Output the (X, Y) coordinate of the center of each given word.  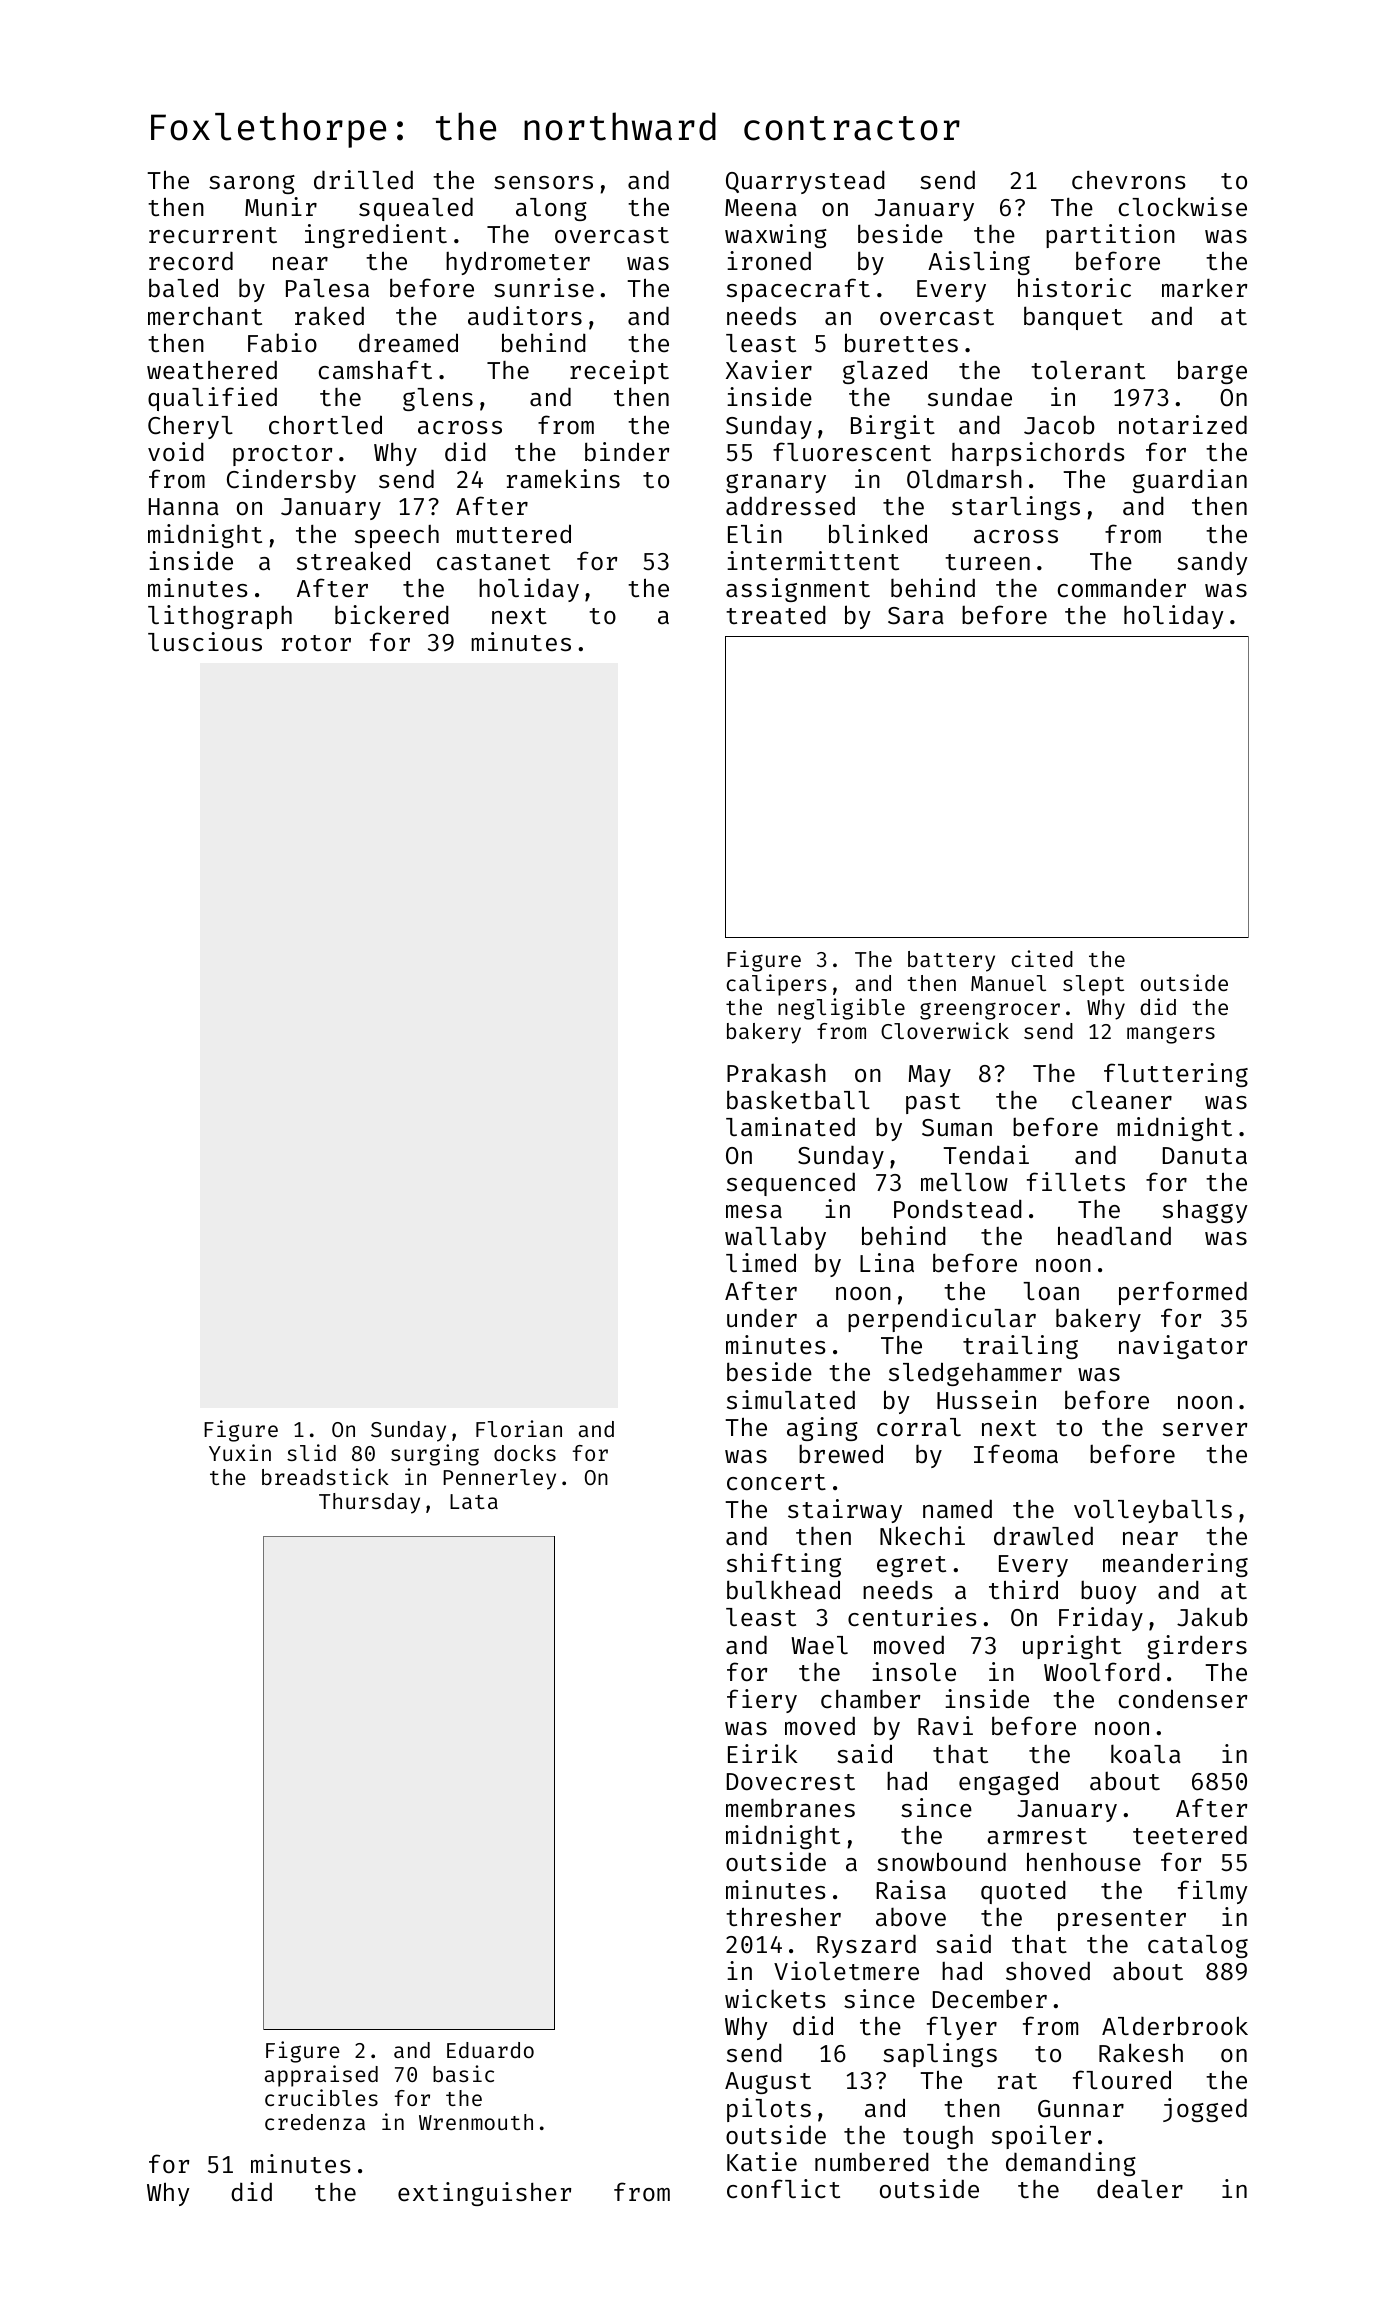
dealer (1140, 2189)
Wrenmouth (476, 2122)
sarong (252, 184)
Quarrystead (805, 182)
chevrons (1129, 180)
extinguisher (484, 2194)
